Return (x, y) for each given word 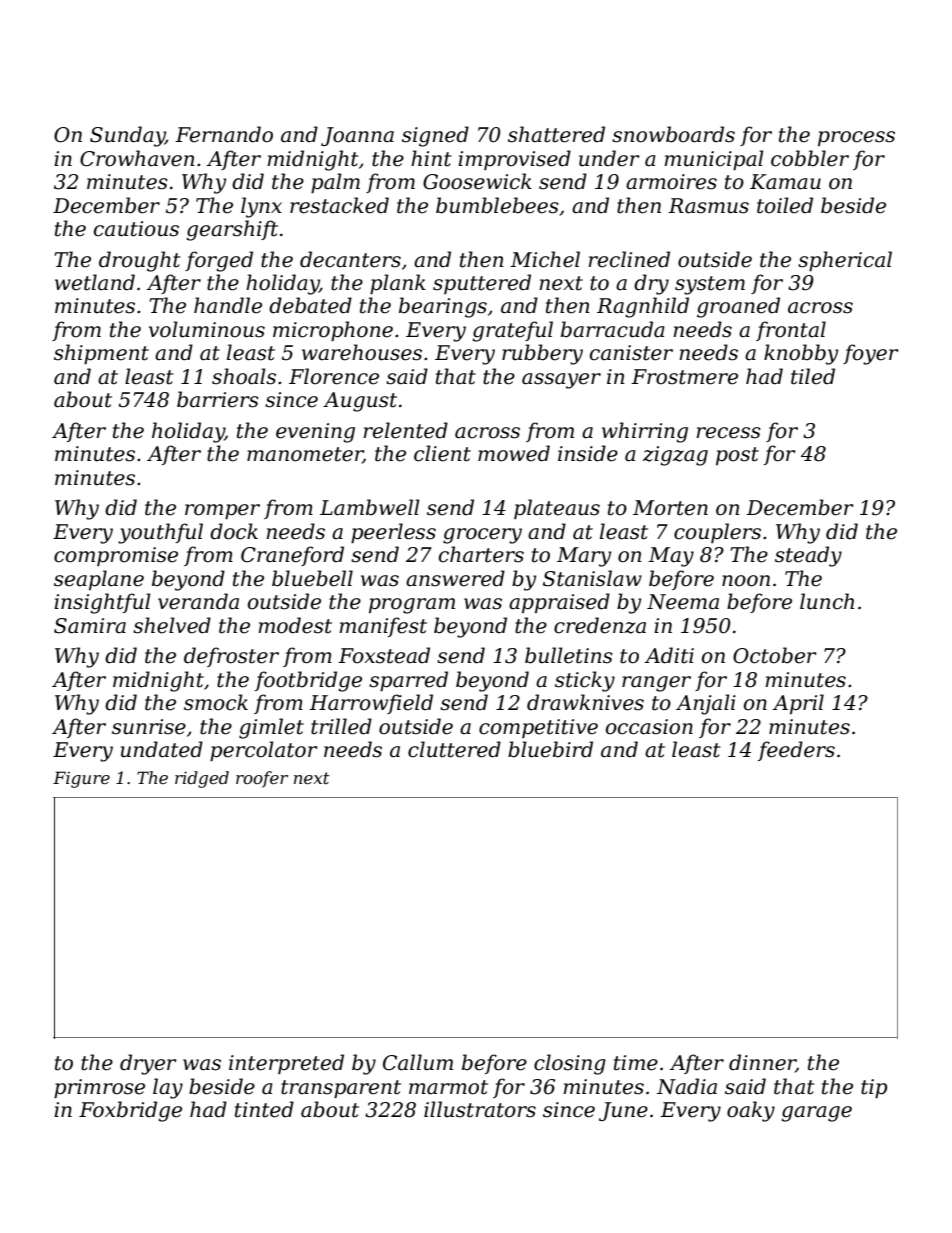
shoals (244, 376)
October (774, 655)
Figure (81, 779)
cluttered (454, 749)
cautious (136, 229)
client (442, 453)
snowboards (673, 134)
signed (435, 136)
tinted (264, 1109)
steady (808, 556)
